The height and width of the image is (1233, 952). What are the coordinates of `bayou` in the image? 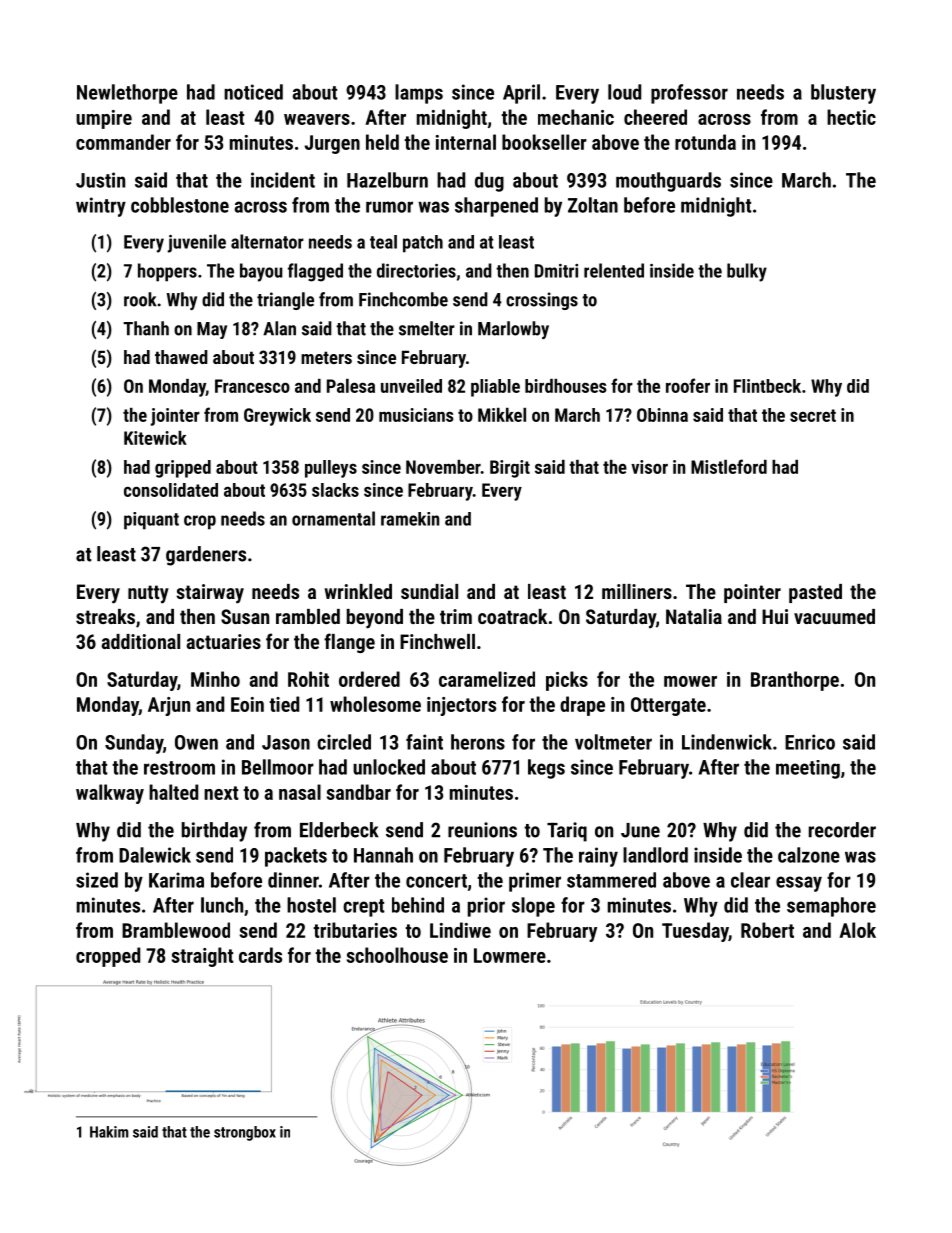 It's located at (261, 272).
